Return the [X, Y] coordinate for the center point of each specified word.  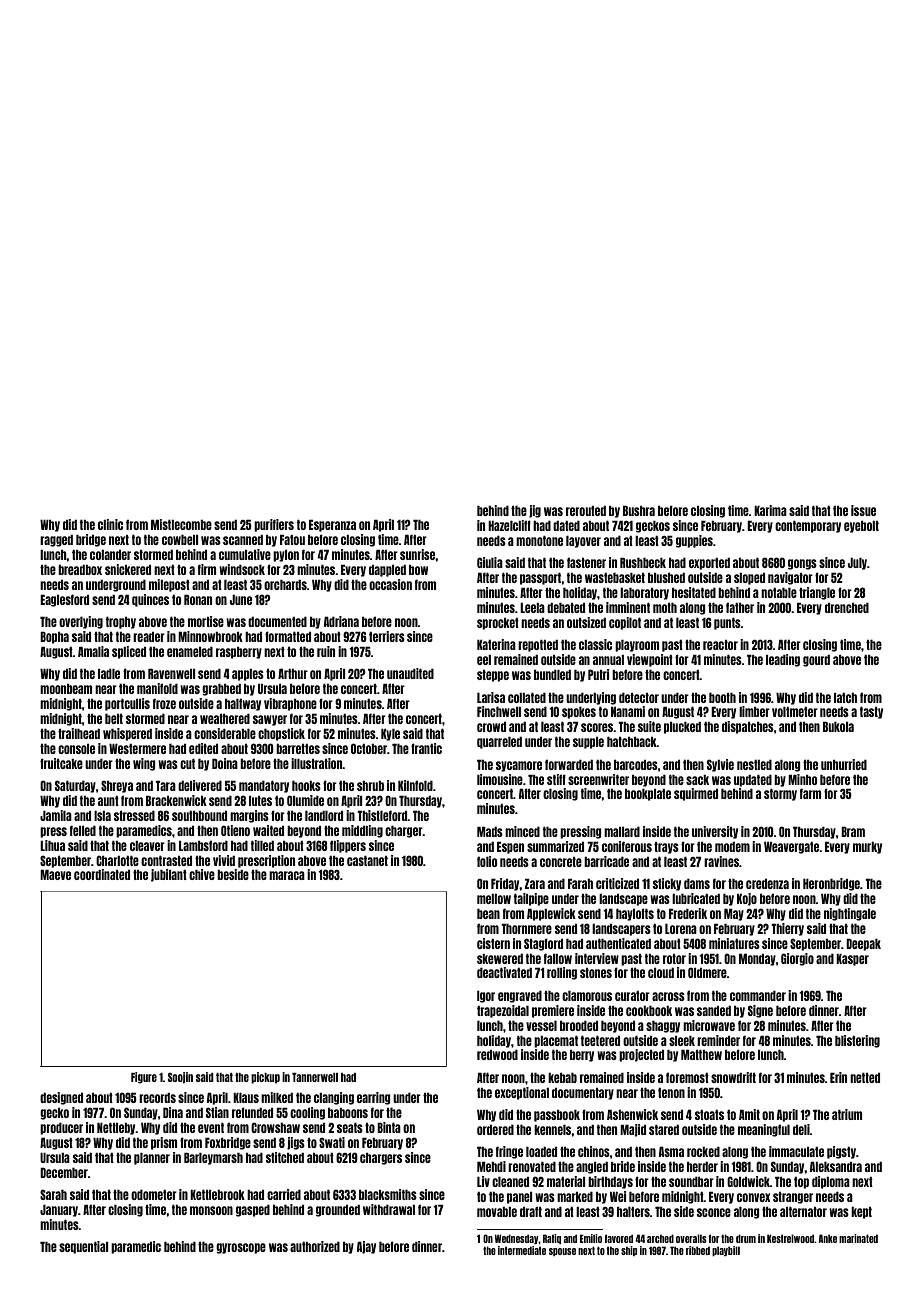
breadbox [80, 570]
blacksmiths [388, 1194]
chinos [594, 1151]
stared [664, 1130]
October [369, 748]
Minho [802, 779]
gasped [253, 1211]
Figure [144, 1078]
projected [641, 1055]
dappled [387, 571]
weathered [225, 719]
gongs [802, 564]
